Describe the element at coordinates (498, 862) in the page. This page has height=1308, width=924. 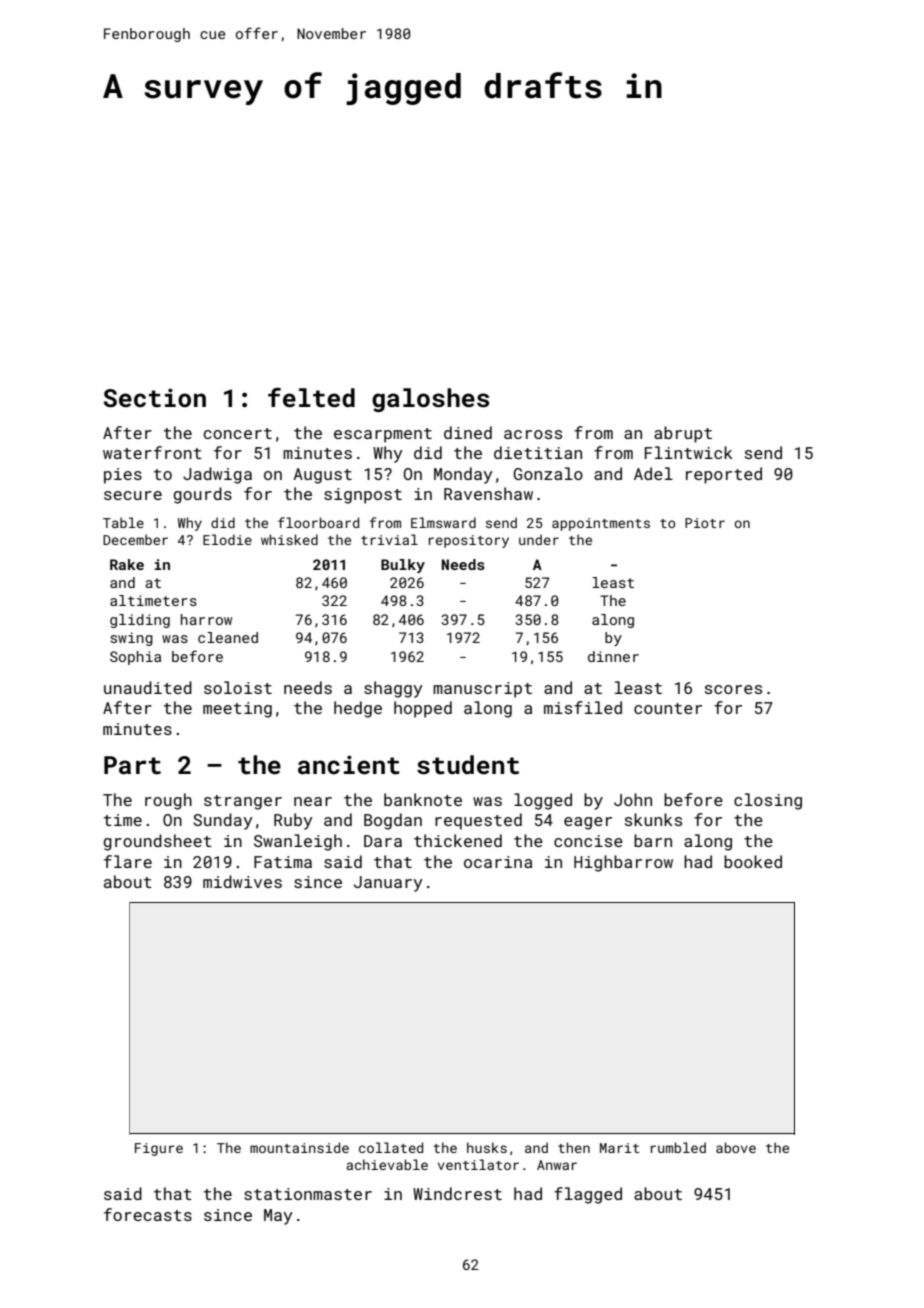
I see `ocarina` at that location.
